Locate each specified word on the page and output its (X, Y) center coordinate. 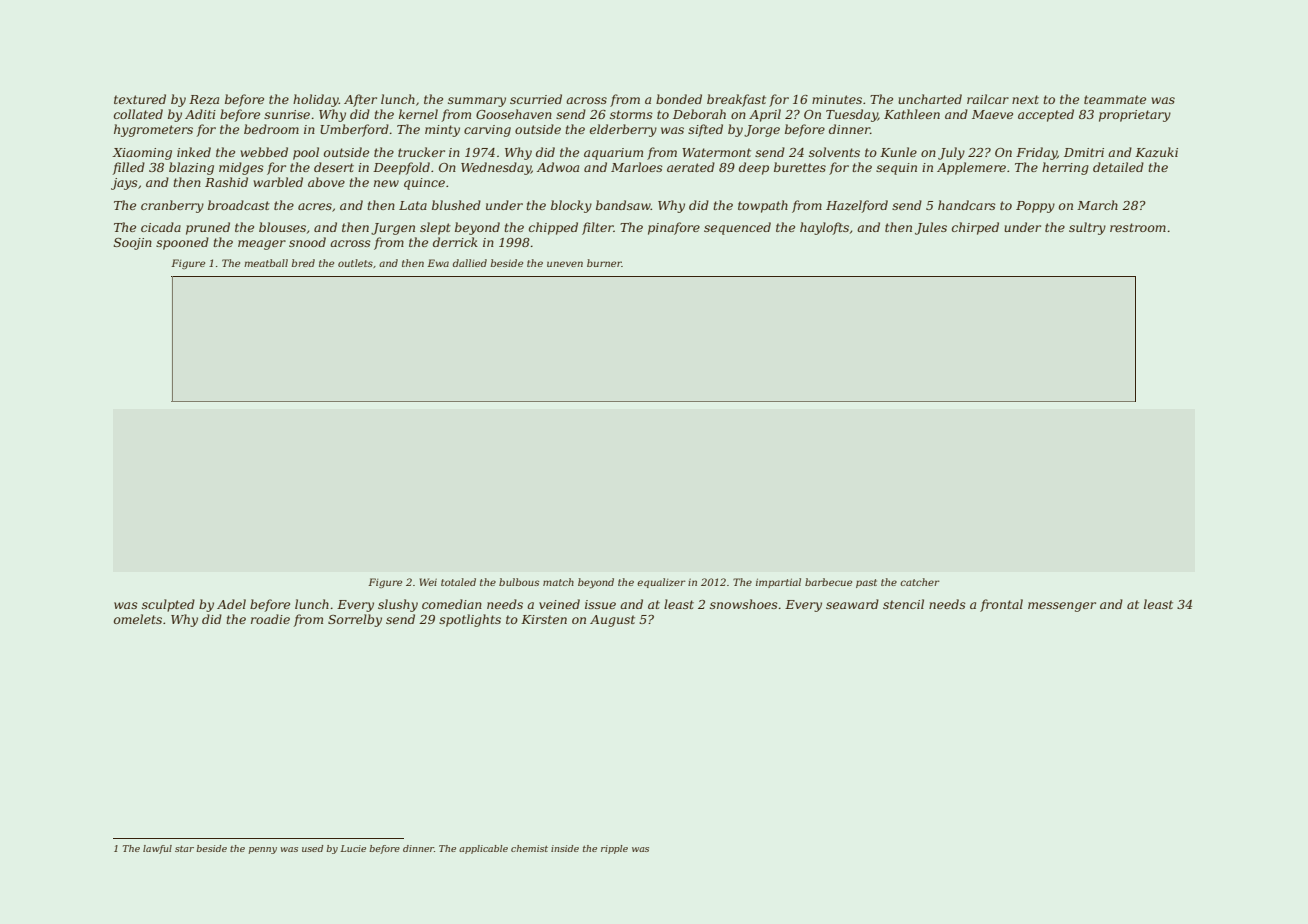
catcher (920, 582)
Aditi (200, 114)
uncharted (930, 99)
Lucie (353, 848)
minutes (837, 99)
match (558, 582)
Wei (428, 582)
